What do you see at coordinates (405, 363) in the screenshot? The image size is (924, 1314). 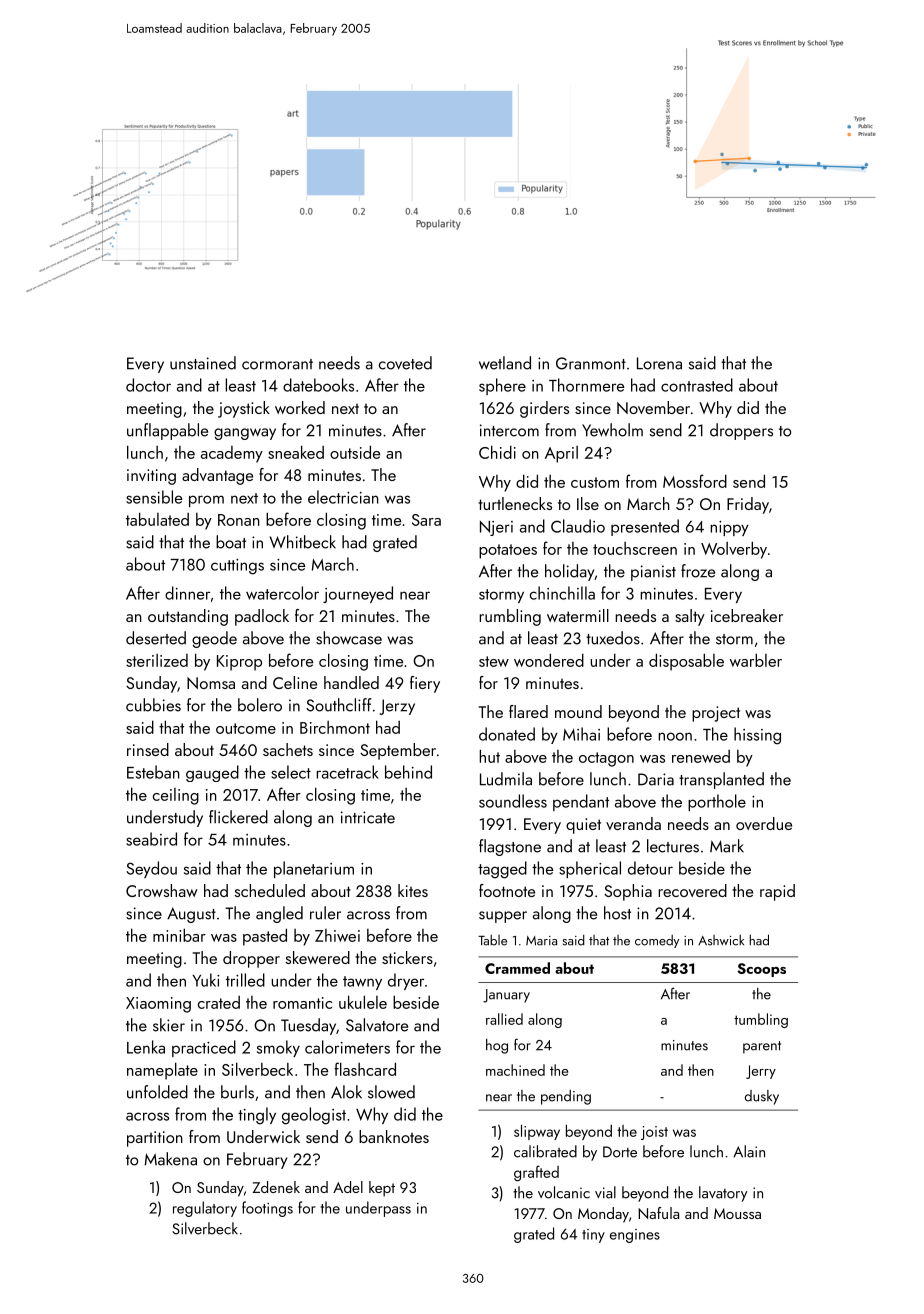 I see `coveted` at bounding box center [405, 363].
